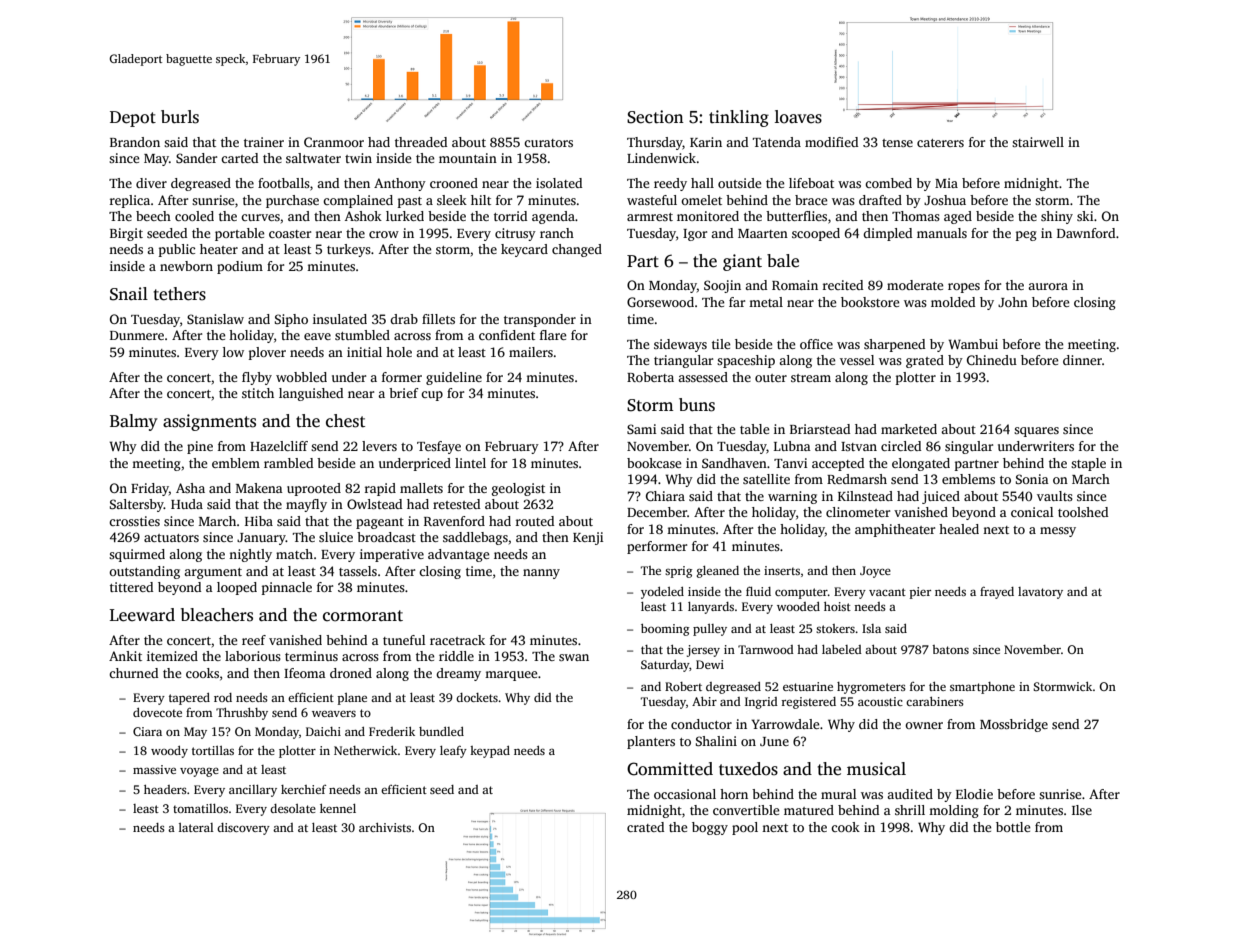  Describe the element at coordinates (432, 396) in the screenshot. I see `cup` at that location.
